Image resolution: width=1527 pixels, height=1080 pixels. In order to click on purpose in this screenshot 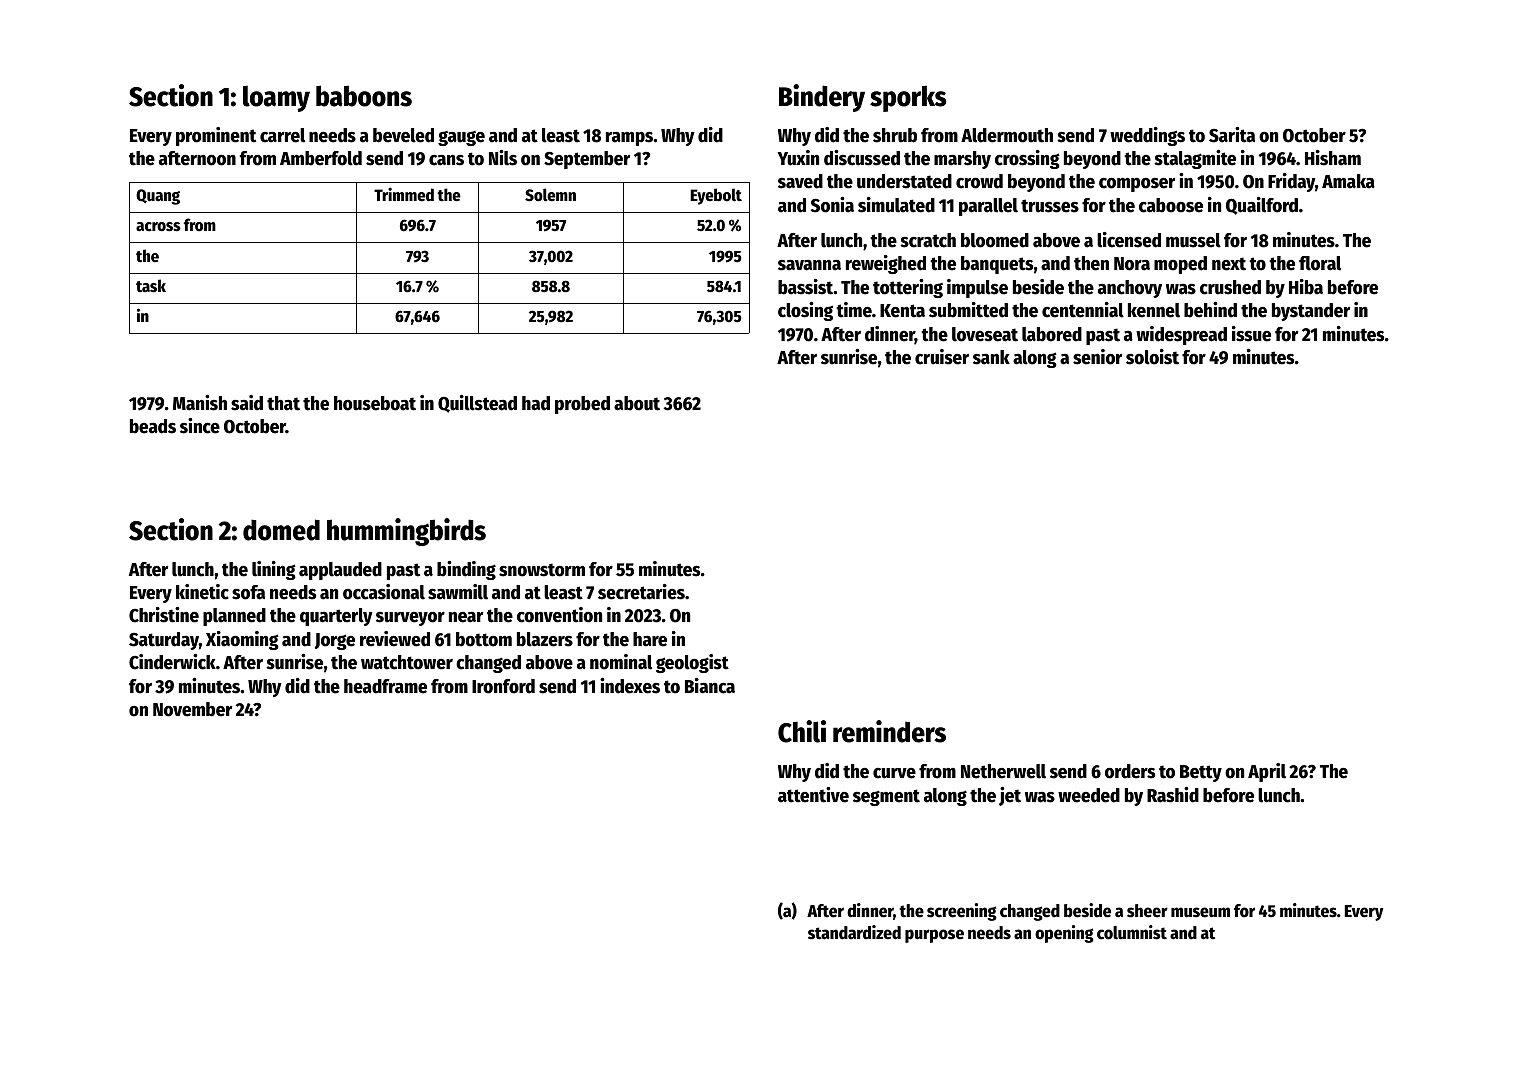, I will do `click(934, 936)`.
